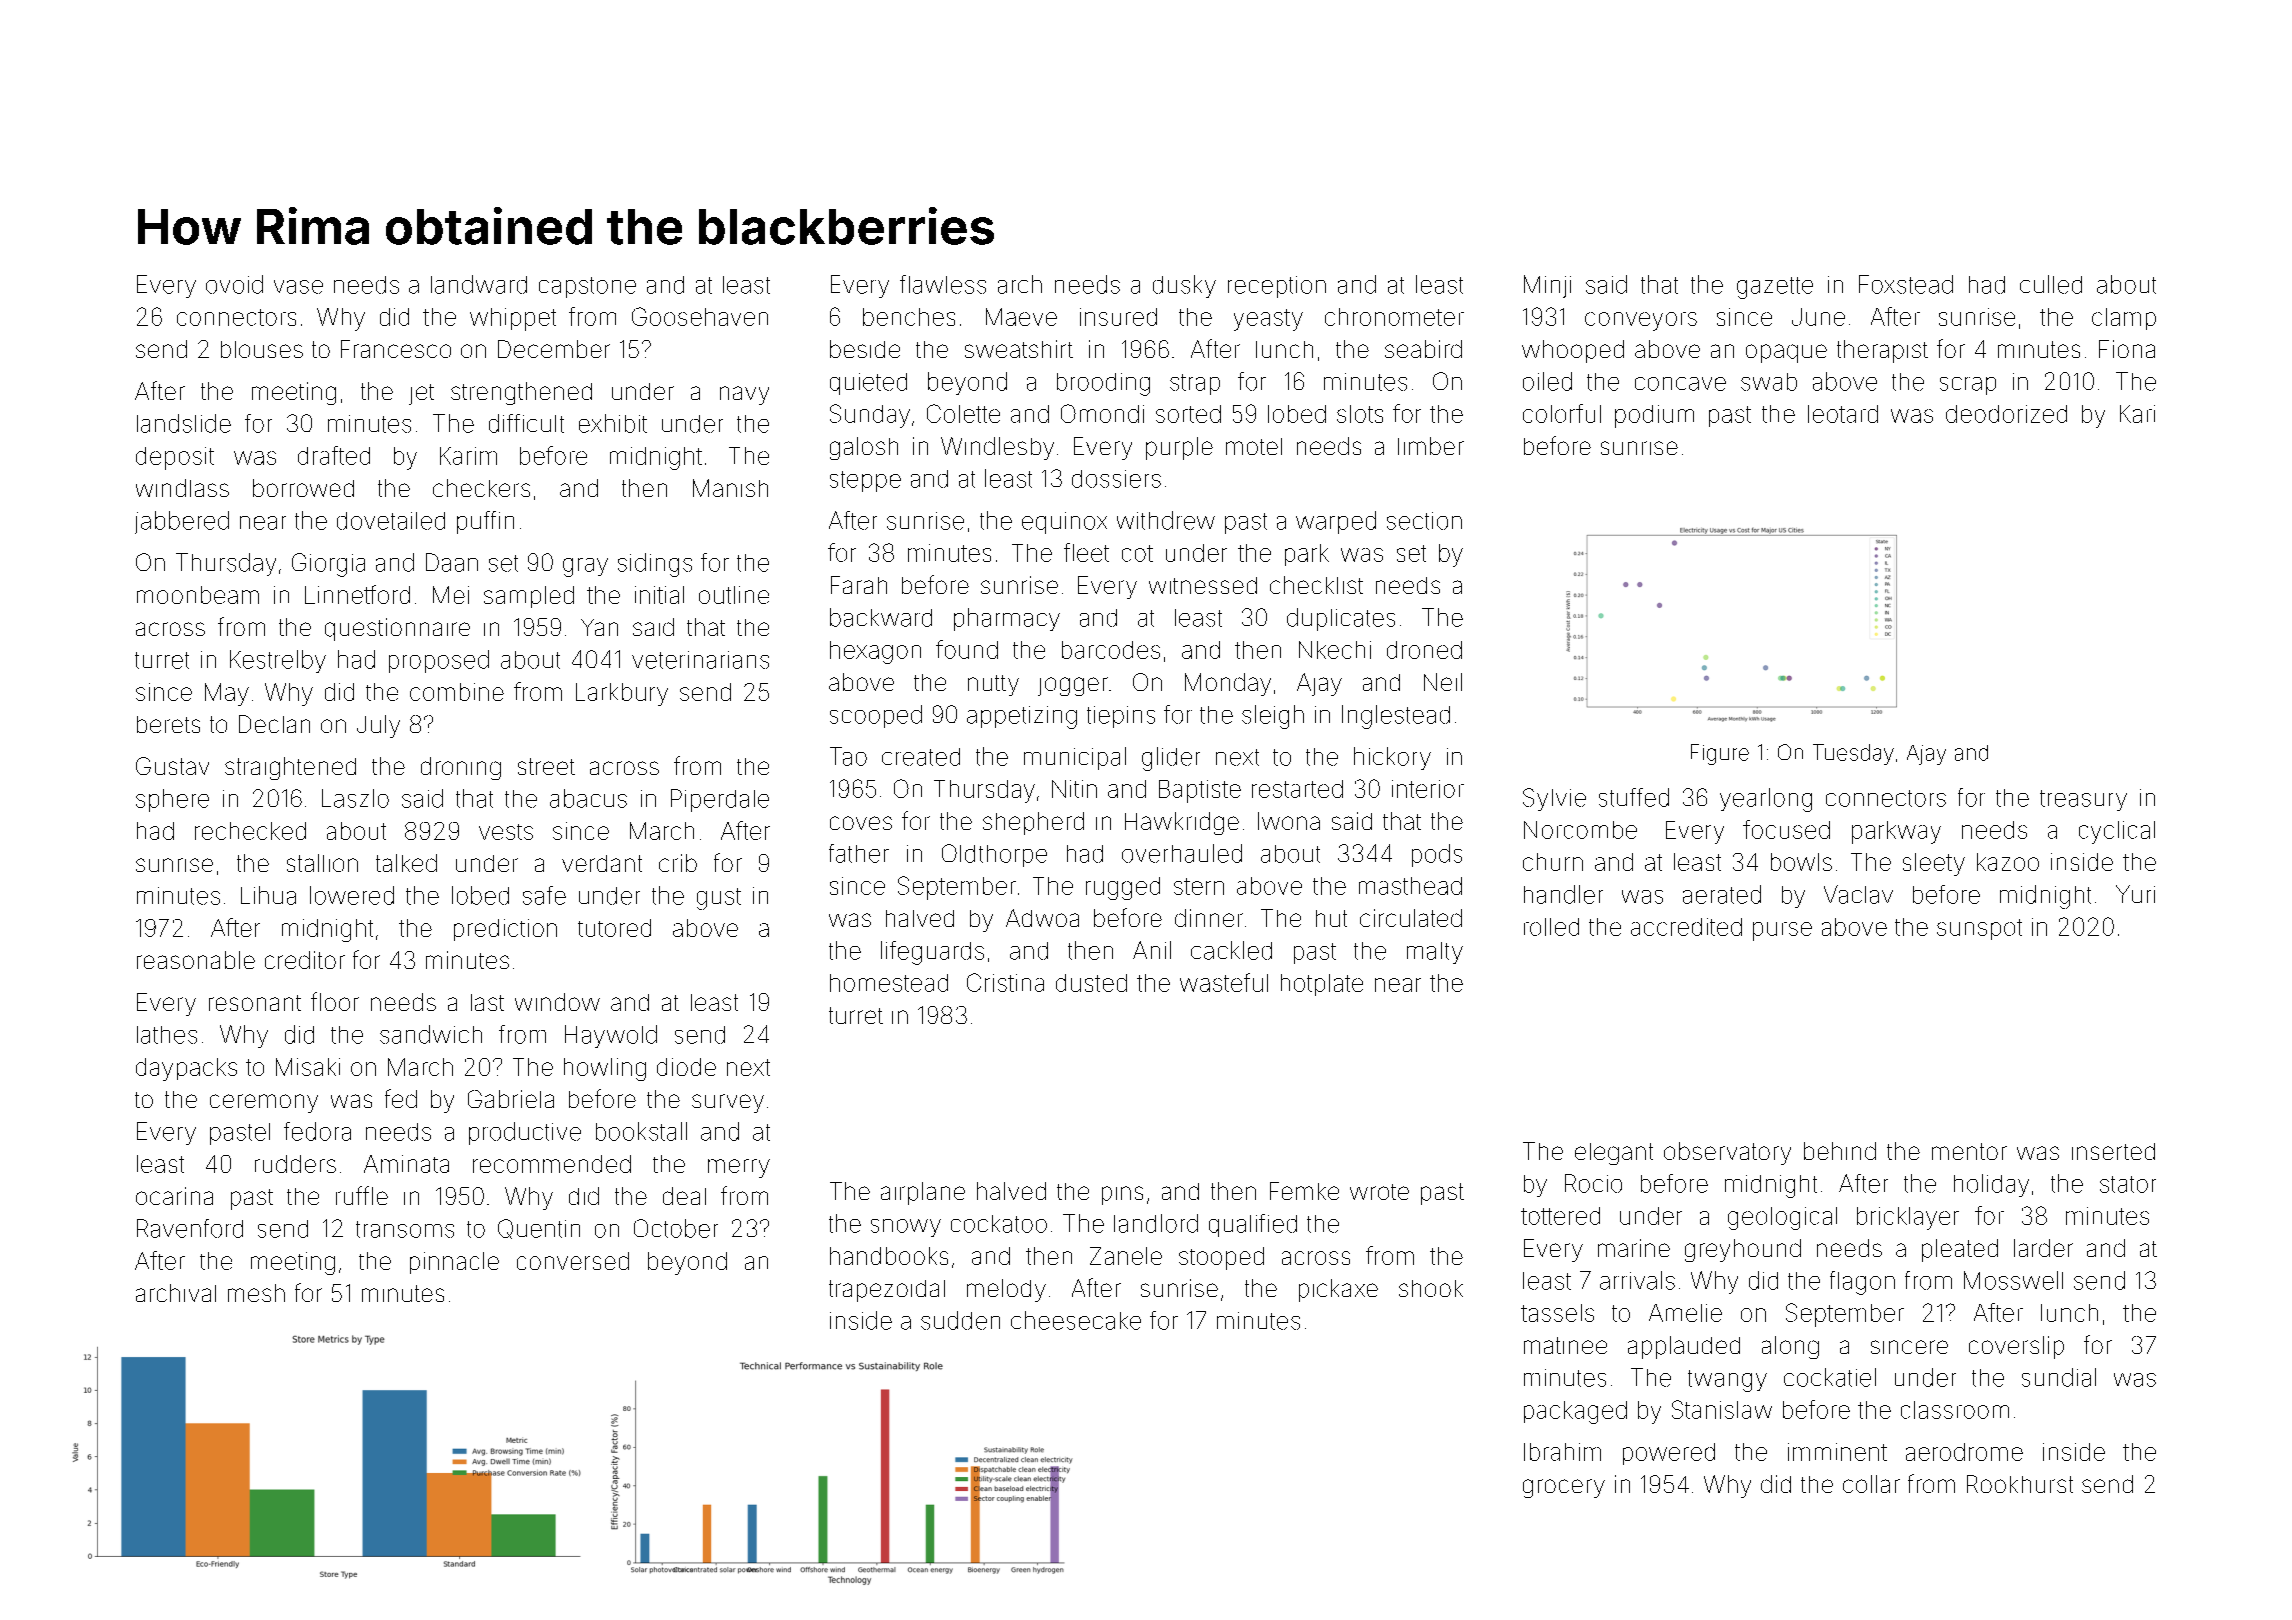 This page has width=2292, height=1620. I want to click on Anil, so click(1152, 950).
